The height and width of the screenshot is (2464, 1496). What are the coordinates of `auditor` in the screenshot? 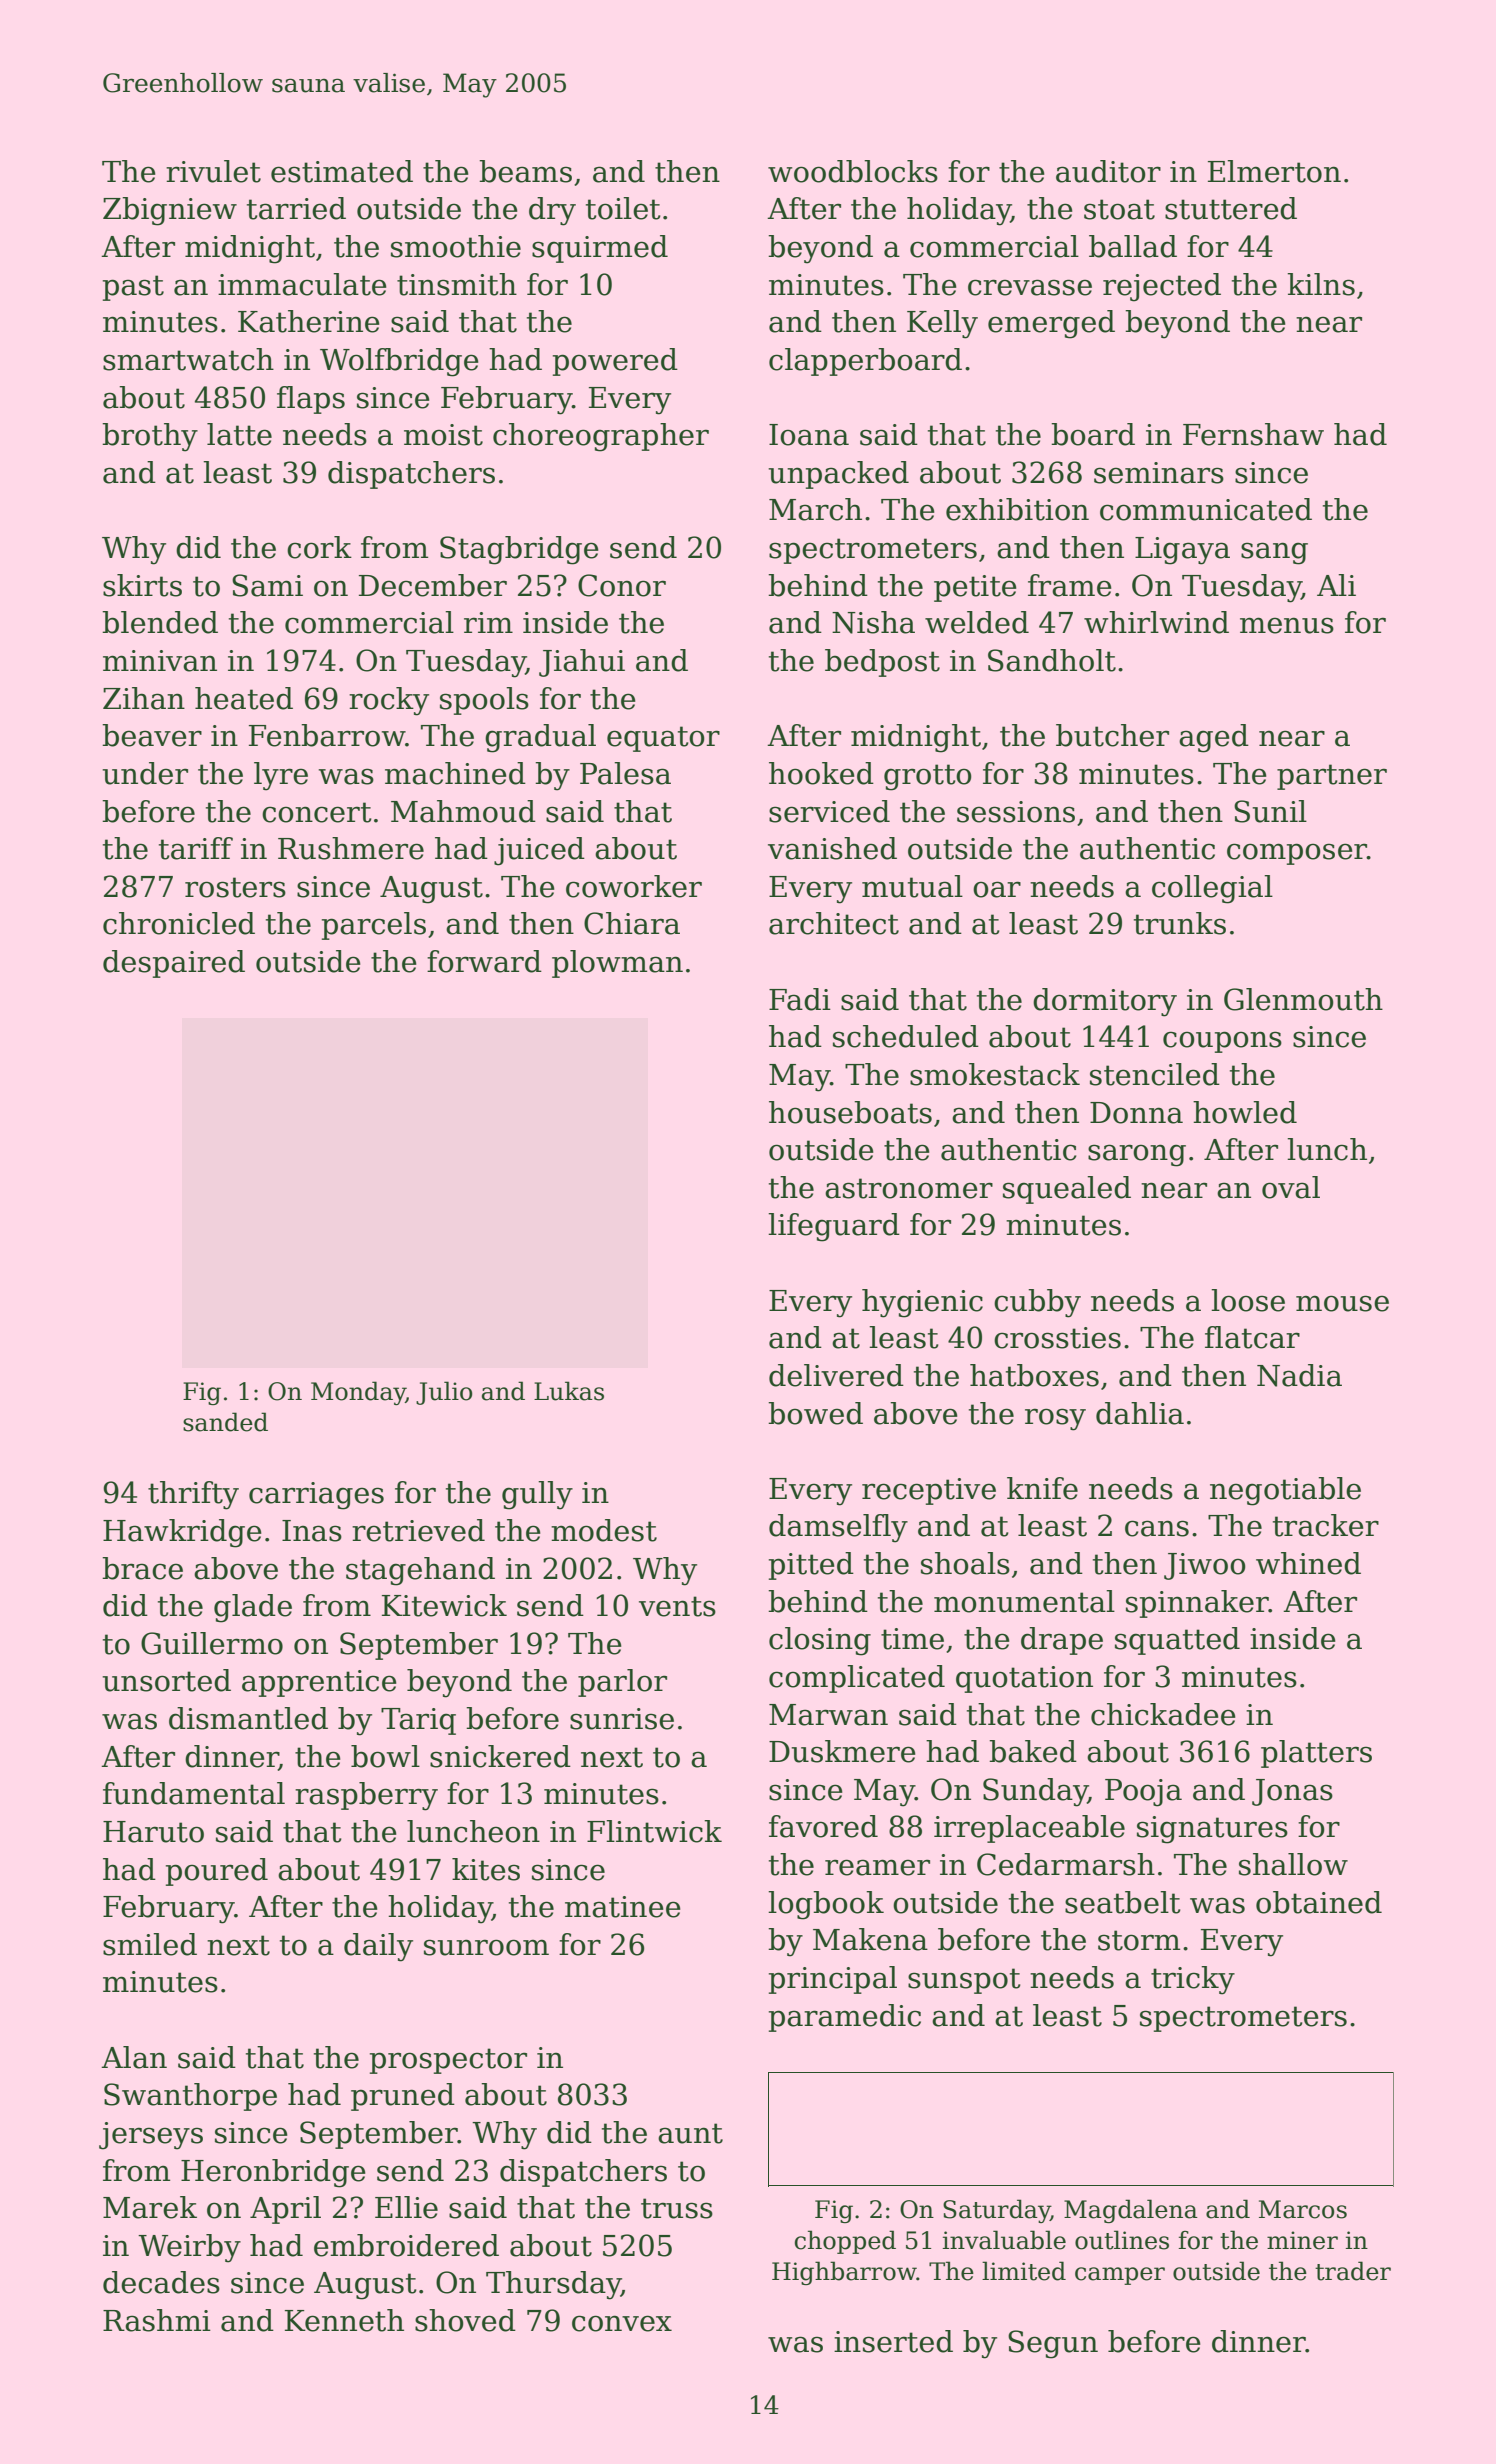 It's located at (1108, 171).
